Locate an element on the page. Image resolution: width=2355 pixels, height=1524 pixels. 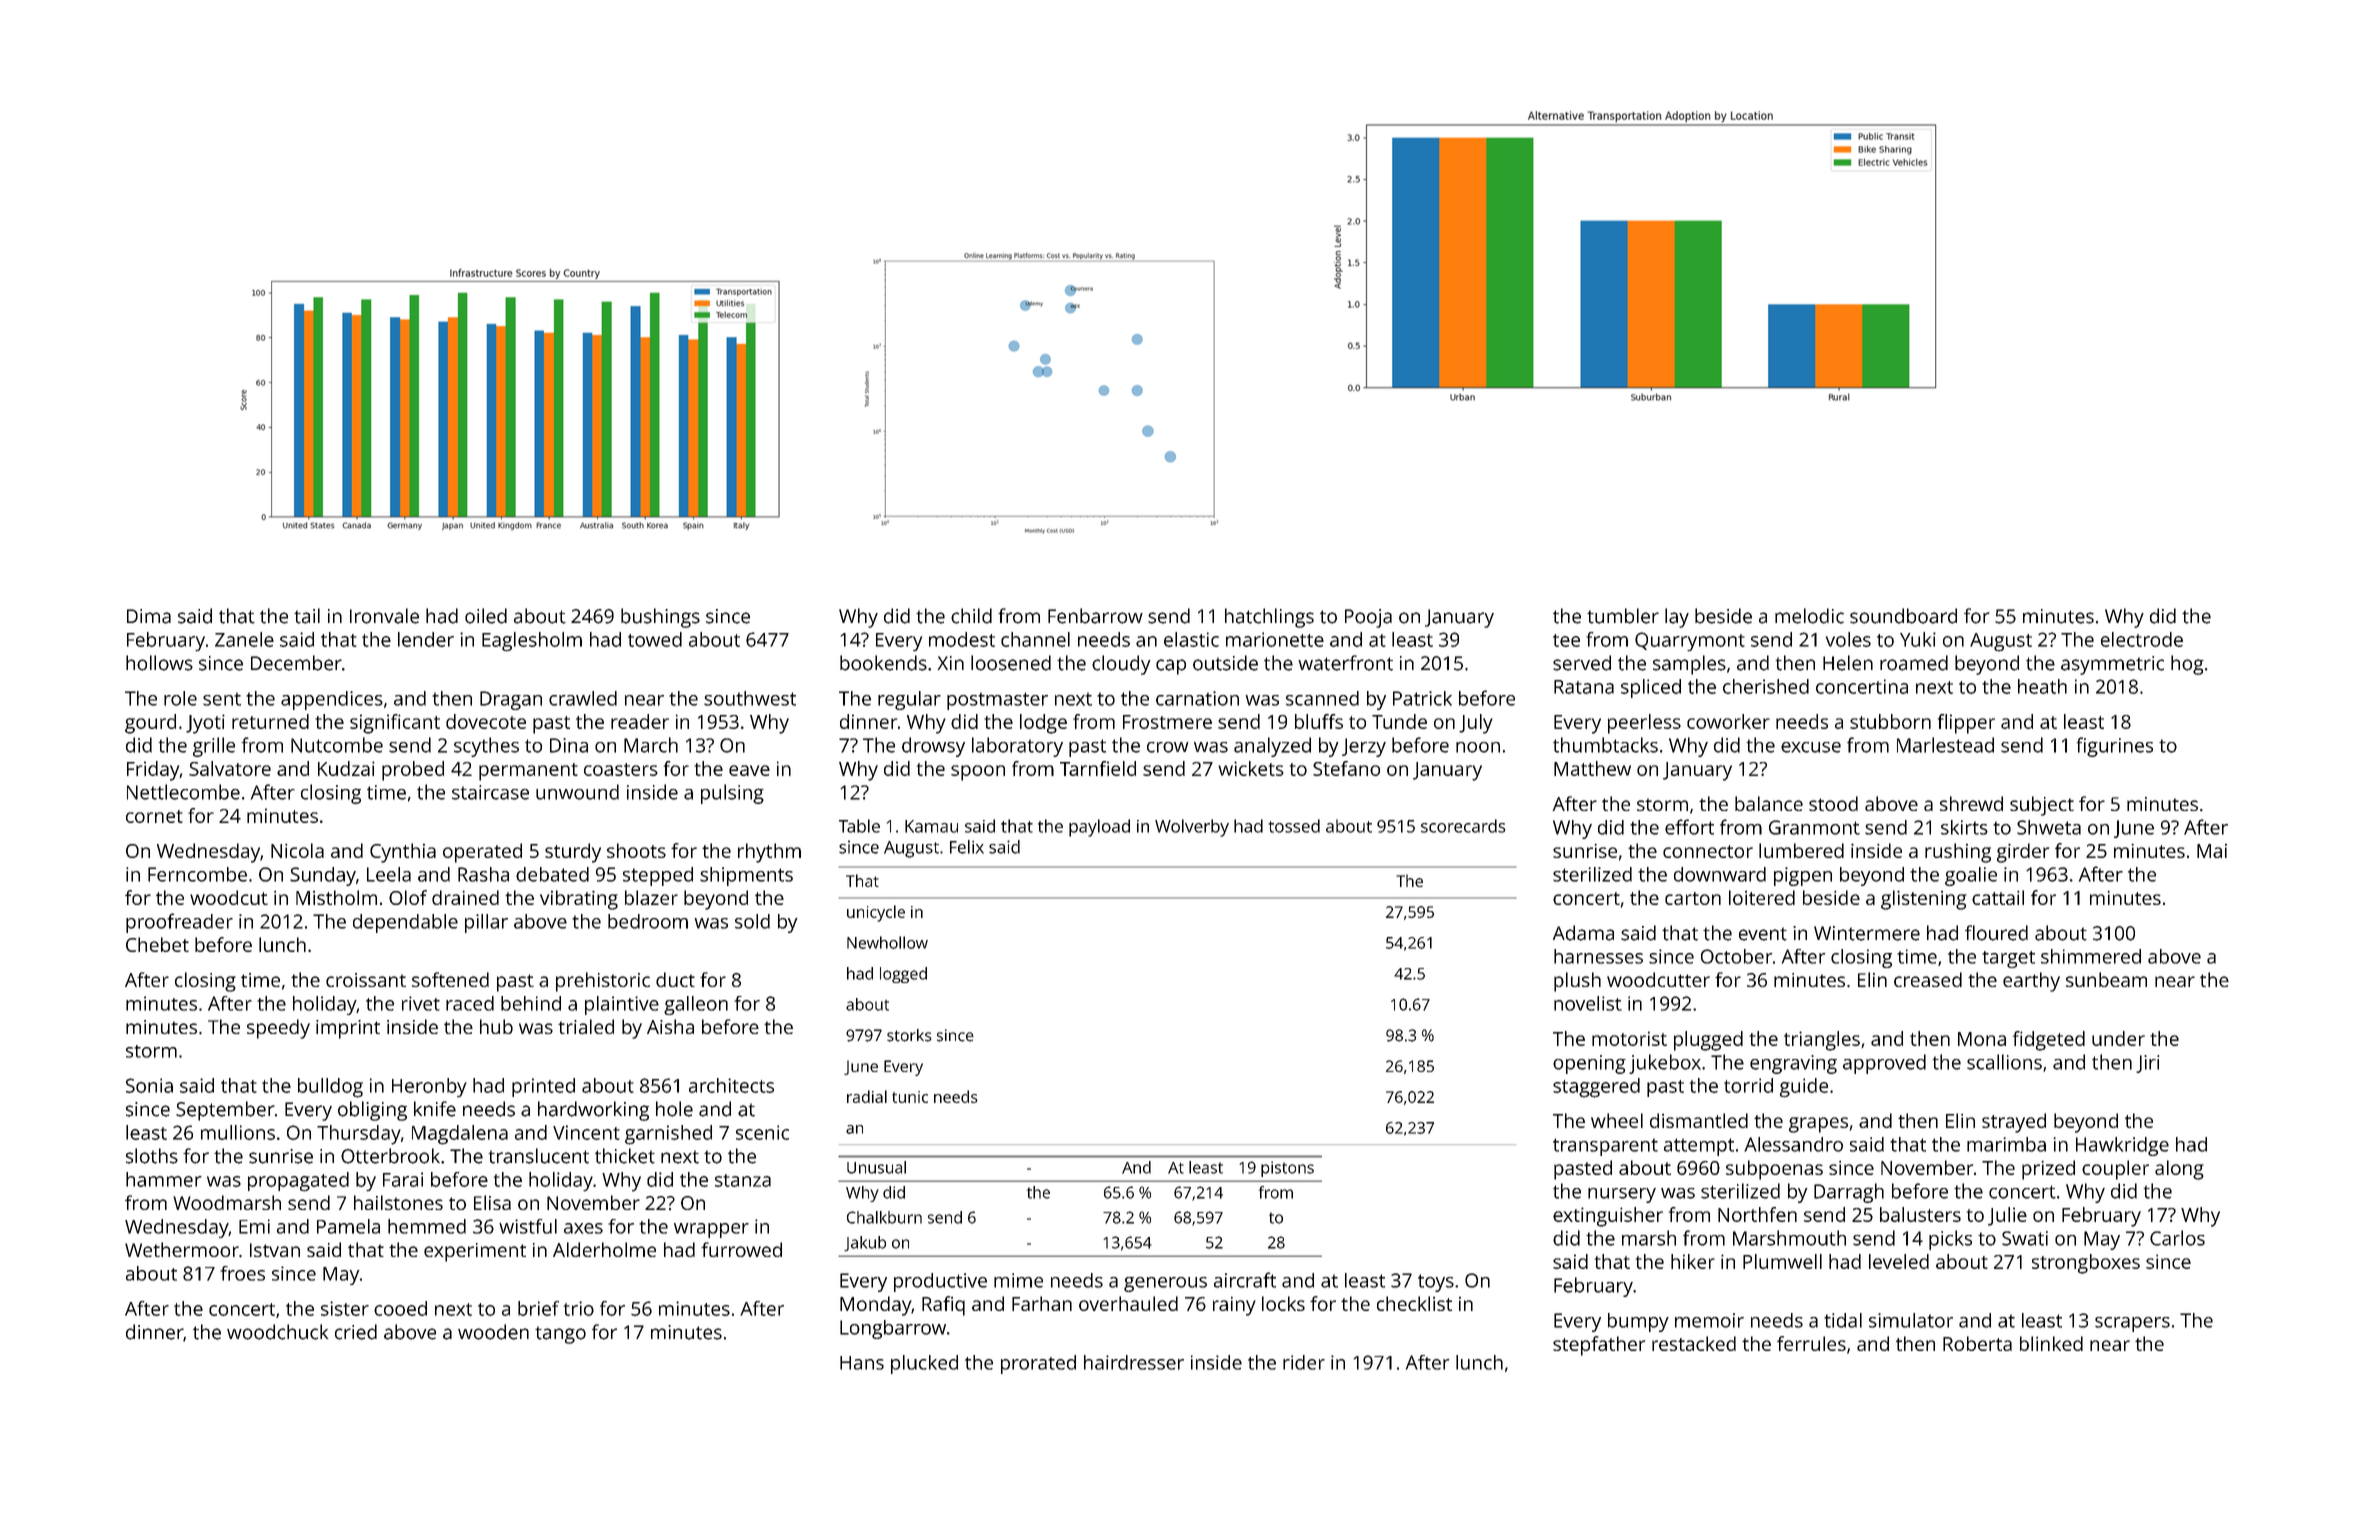
Tarnfield is located at coordinates (1098, 768).
